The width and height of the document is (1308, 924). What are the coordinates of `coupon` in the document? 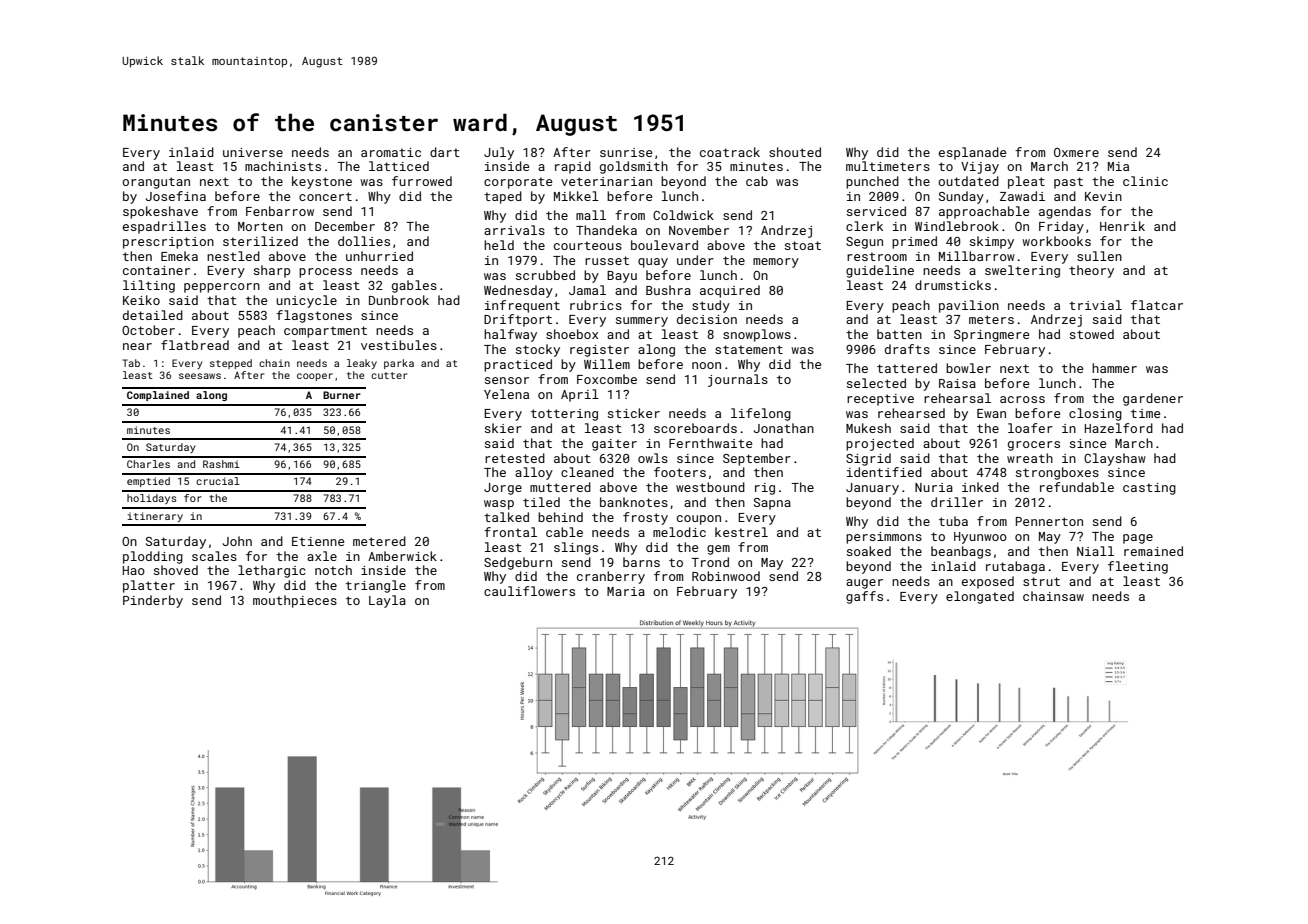 It's located at (699, 520).
